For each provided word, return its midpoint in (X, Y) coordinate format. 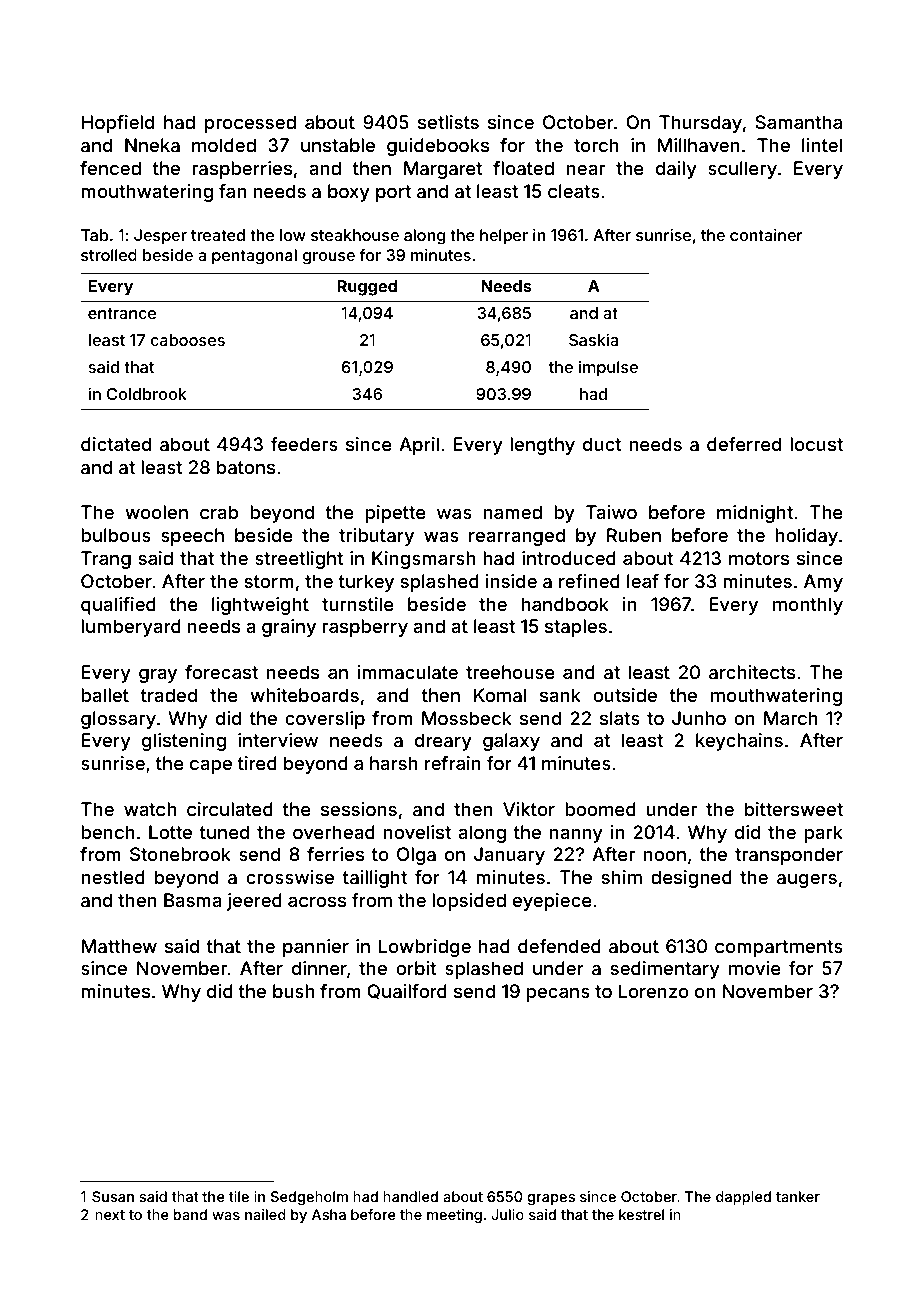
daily (676, 170)
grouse (328, 258)
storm (269, 581)
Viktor (529, 809)
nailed (265, 1214)
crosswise (290, 877)
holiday (806, 537)
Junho (699, 718)
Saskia (593, 339)
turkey (366, 583)
